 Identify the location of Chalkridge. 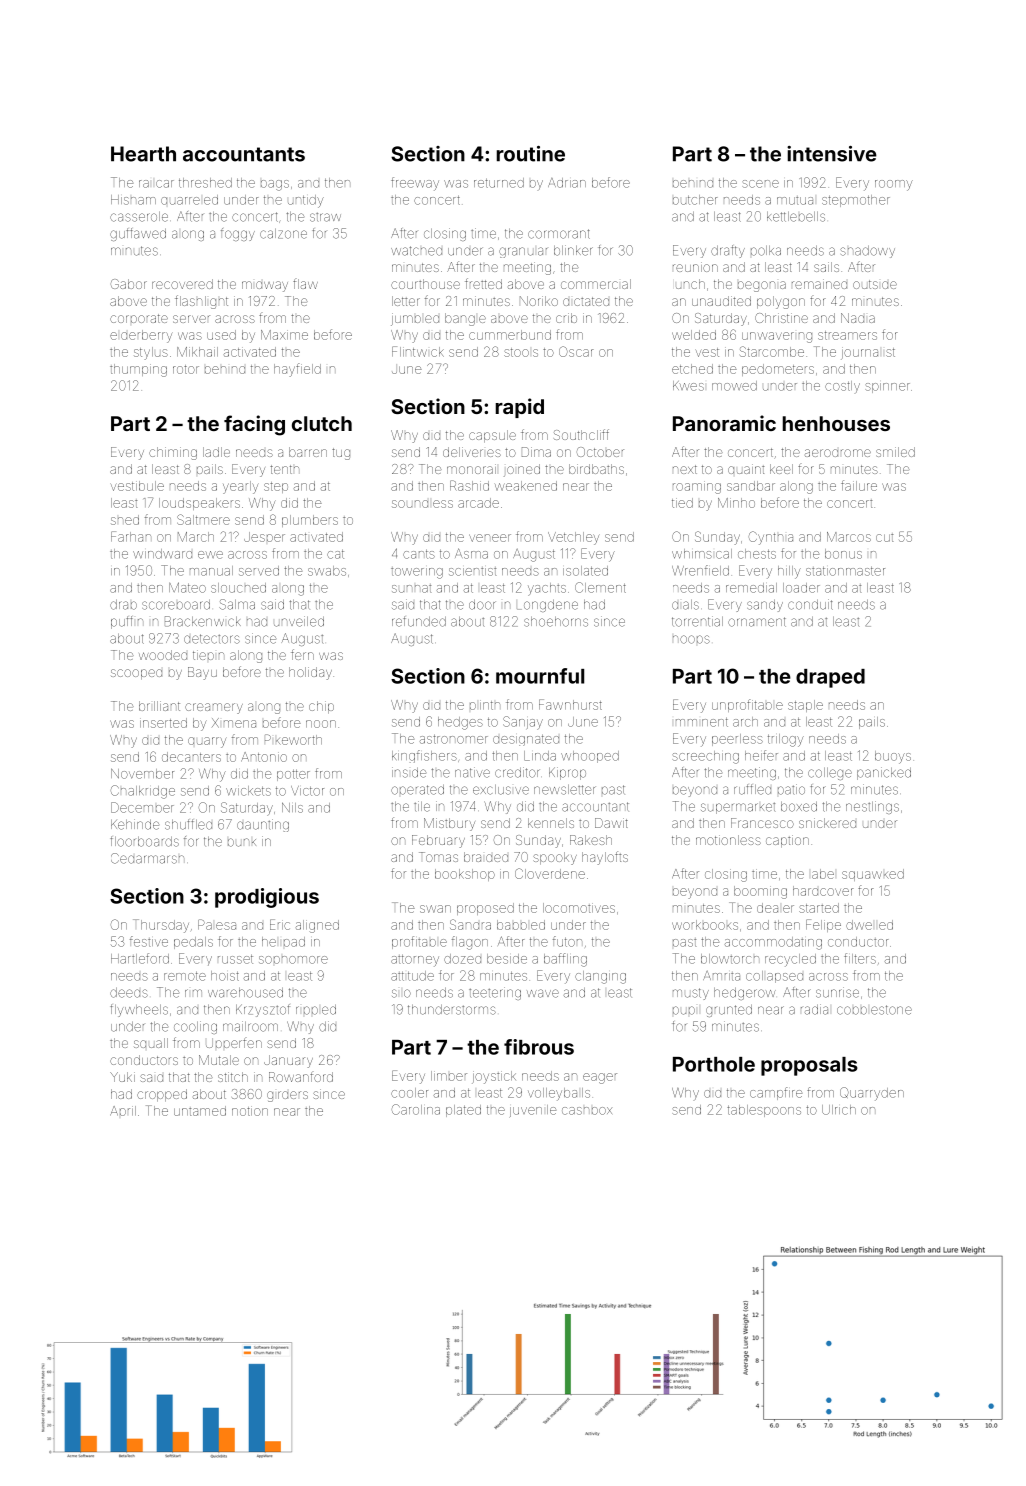
(143, 792).
